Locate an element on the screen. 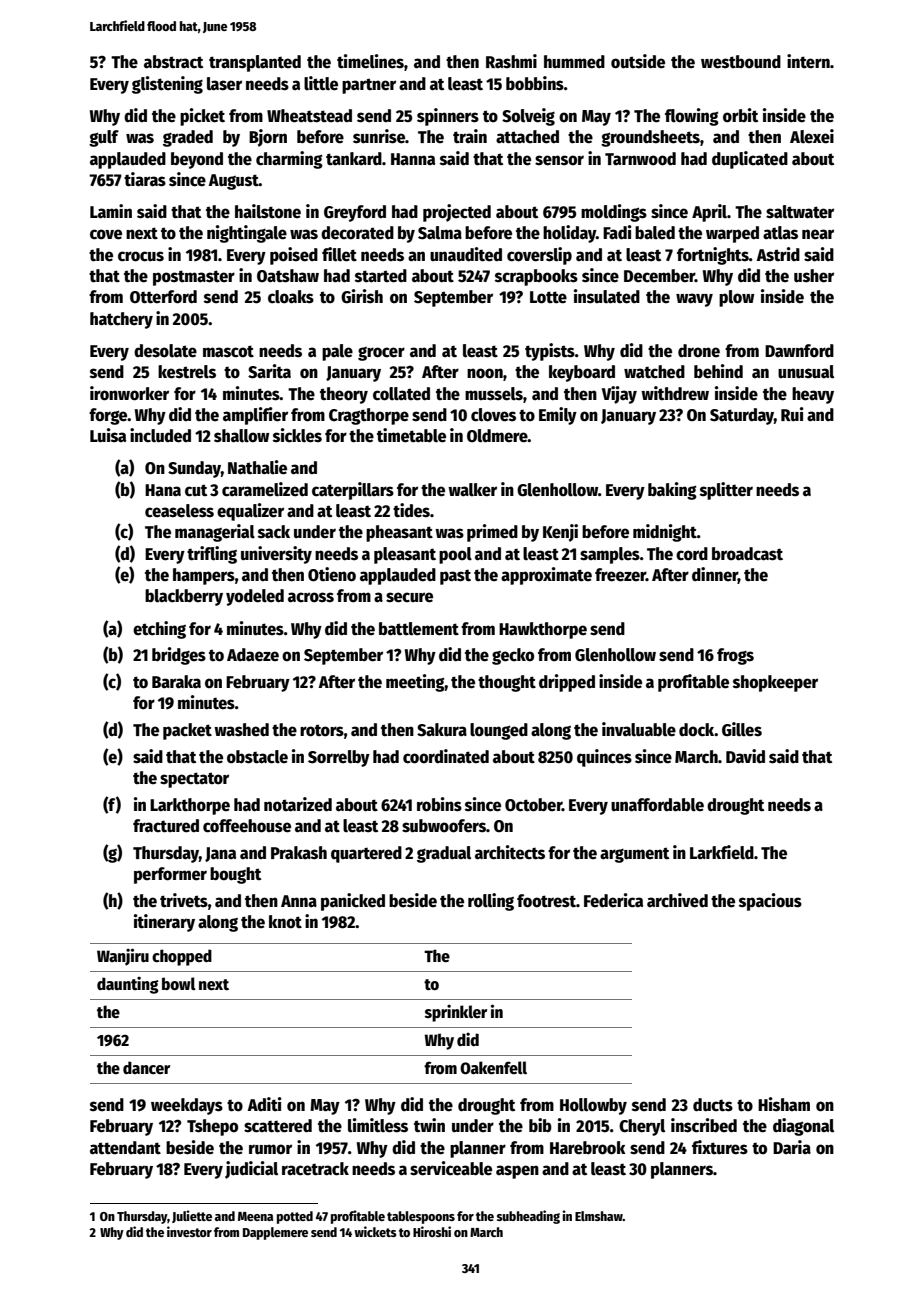 Image resolution: width=924 pixels, height=1308 pixels. Dawnford is located at coordinates (799, 351).
